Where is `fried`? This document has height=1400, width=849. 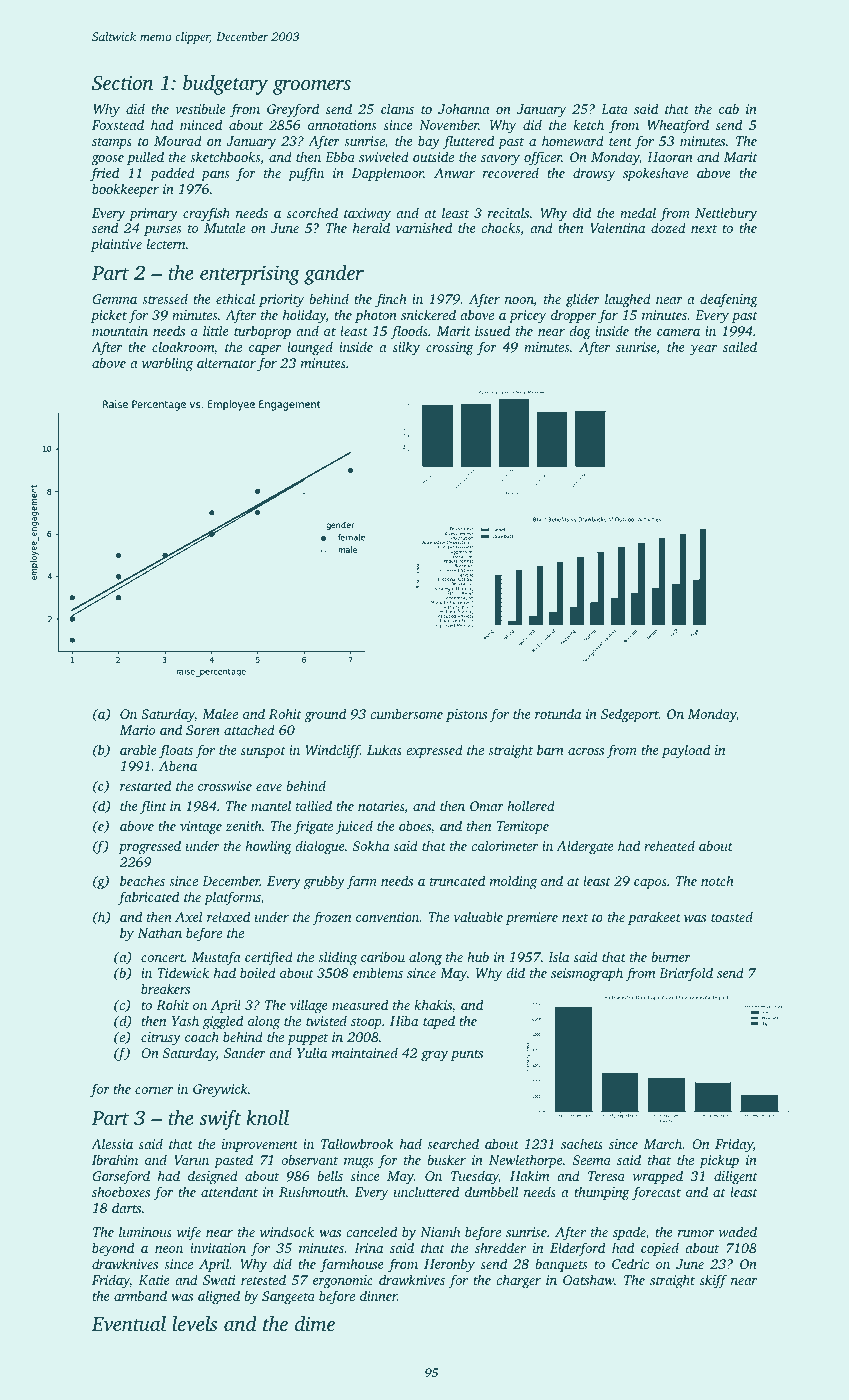
fried is located at coordinates (104, 174).
